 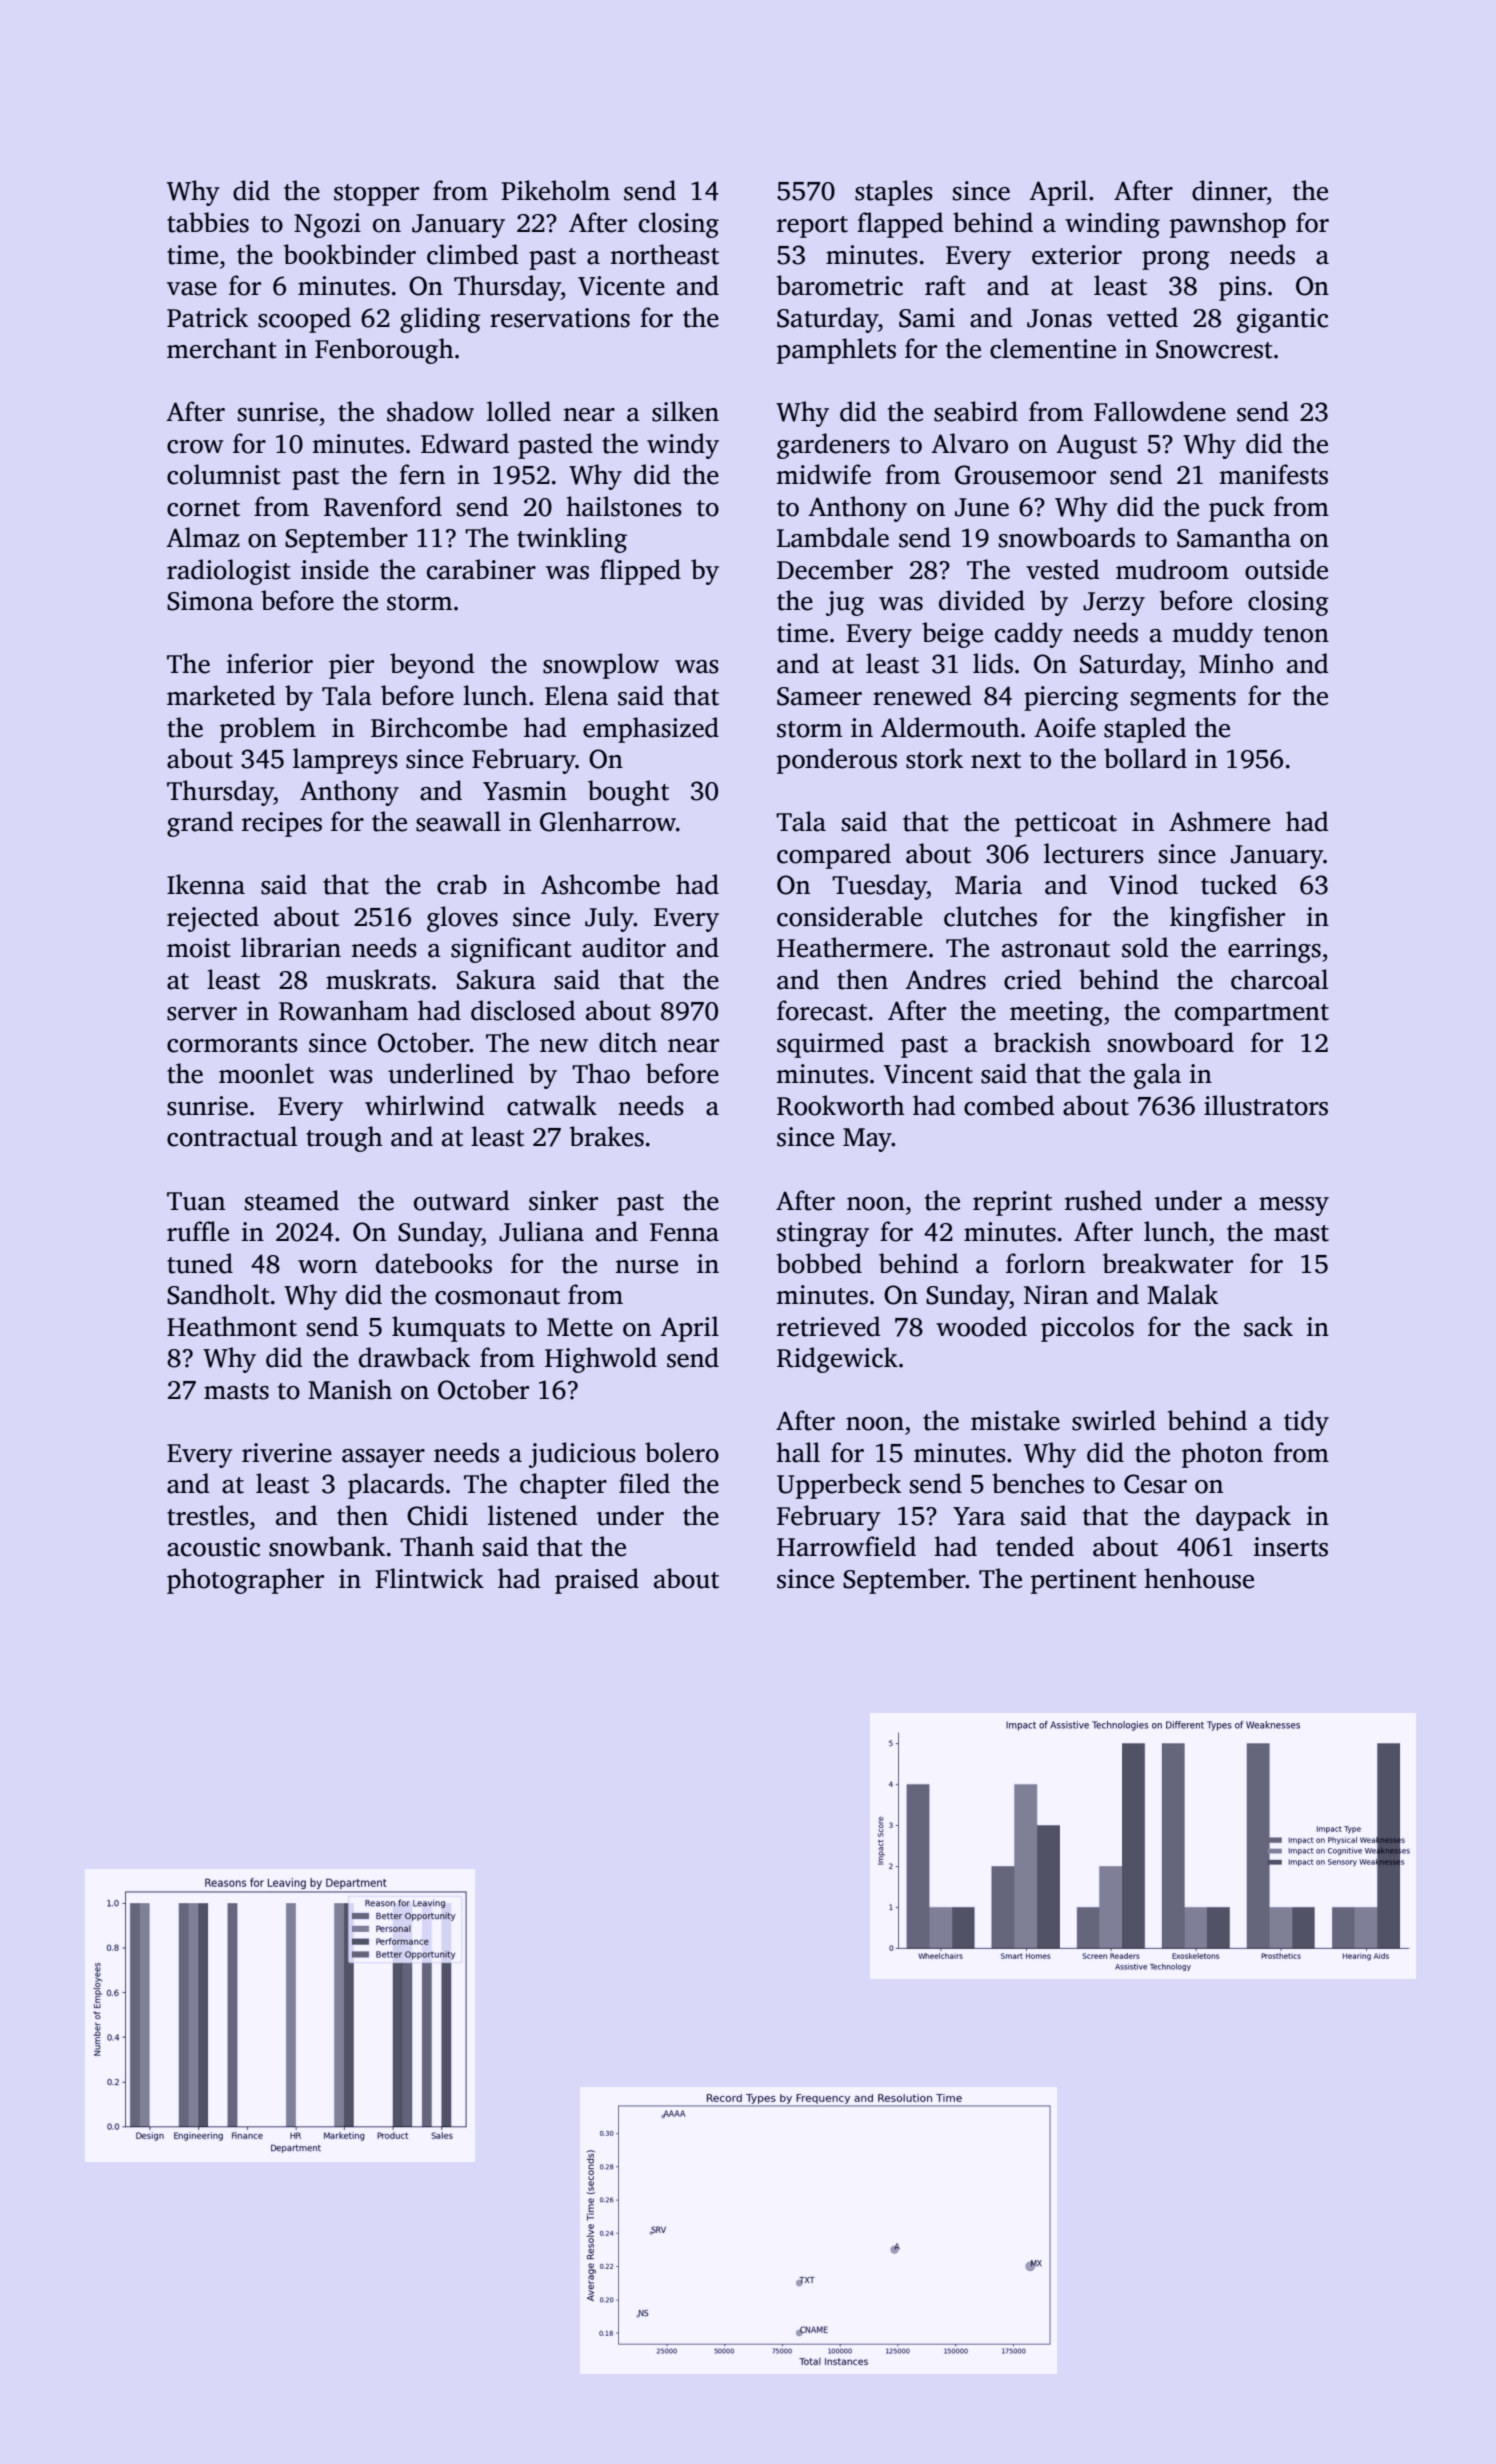 What do you see at coordinates (1228, 225) in the image?
I see `pawnshop` at bounding box center [1228, 225].
